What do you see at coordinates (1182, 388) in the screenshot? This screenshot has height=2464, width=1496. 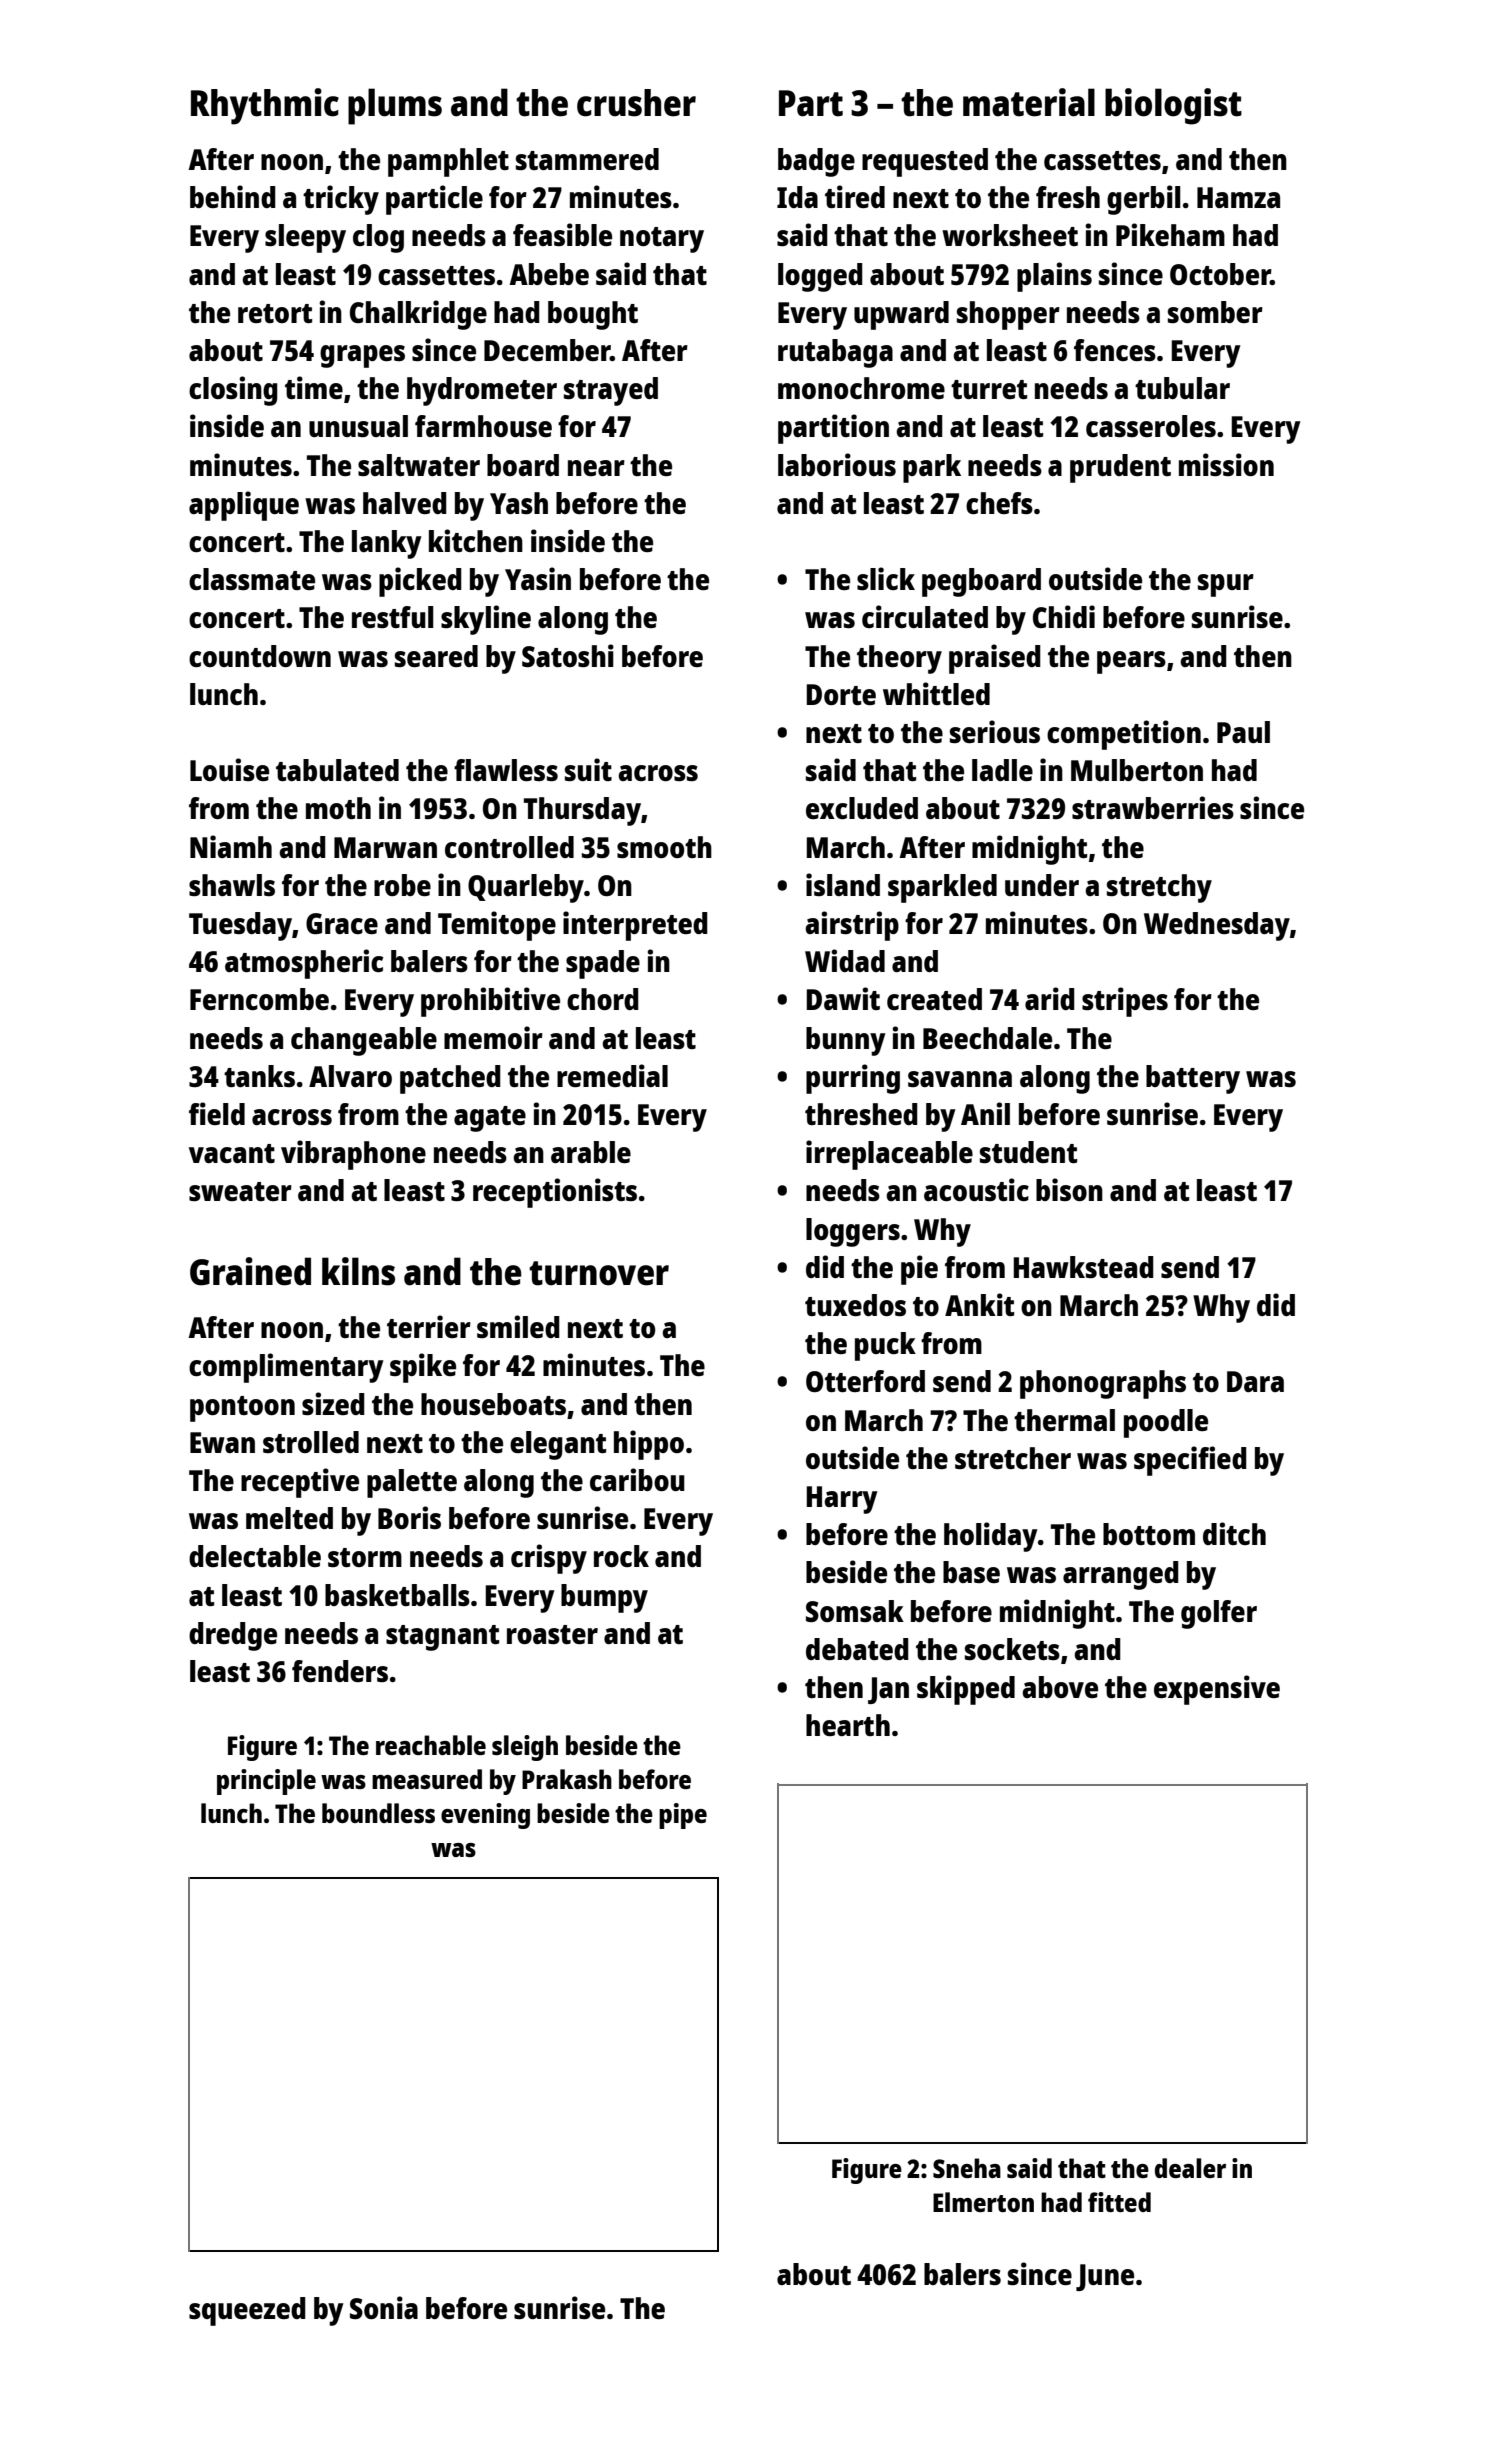 I see `tubular` at bounding box center [1182, 388].
